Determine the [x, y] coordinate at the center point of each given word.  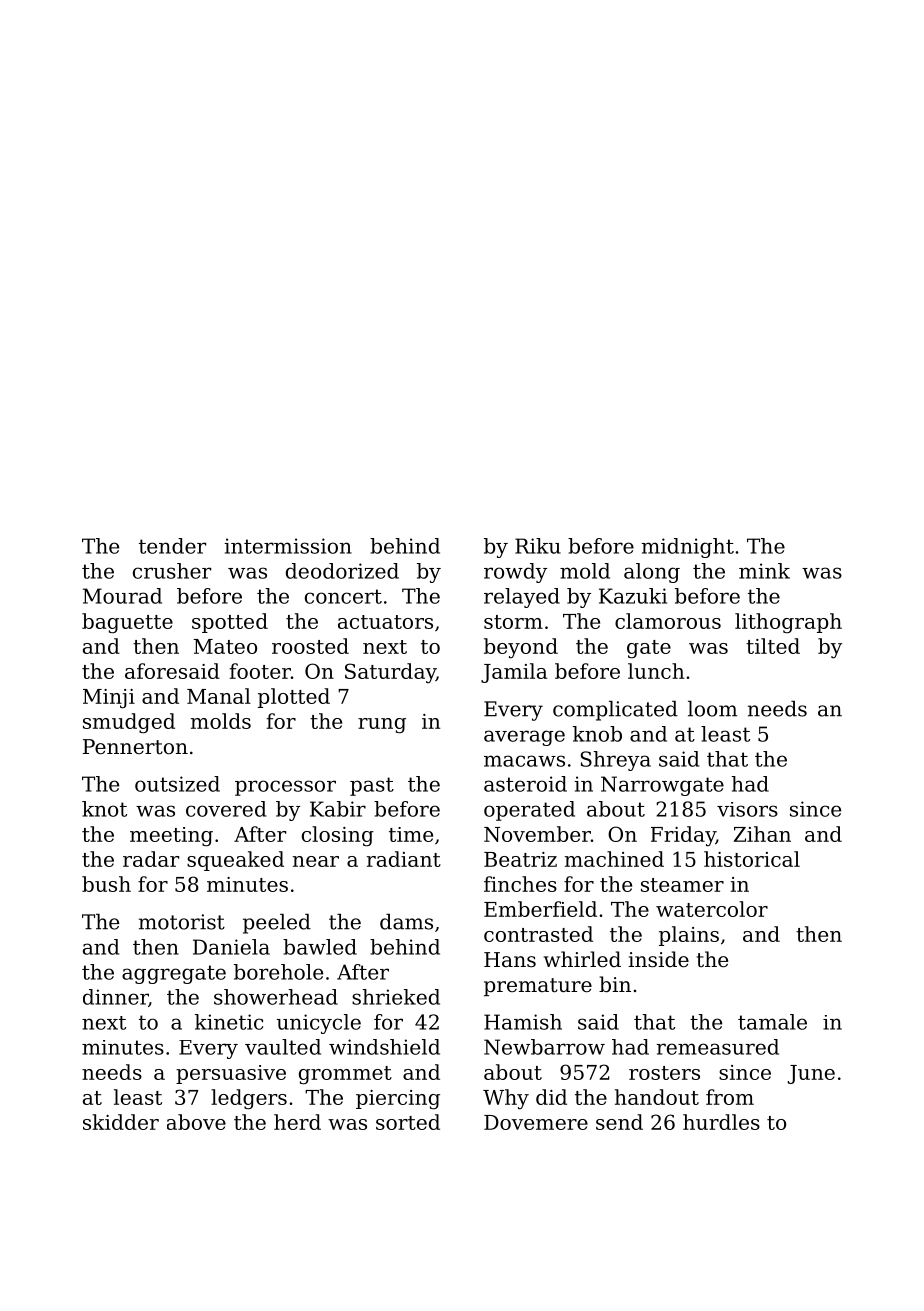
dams [406, 922]
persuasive [231, 1074]
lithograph [788, 623]
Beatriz [520, 859]
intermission [288, 546]
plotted [294, 698]
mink [764, 571]
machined [614, 859]
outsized [177, 784]
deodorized [342, 571]
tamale [772, 1022]
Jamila [514, 673]
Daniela [231, 947]
